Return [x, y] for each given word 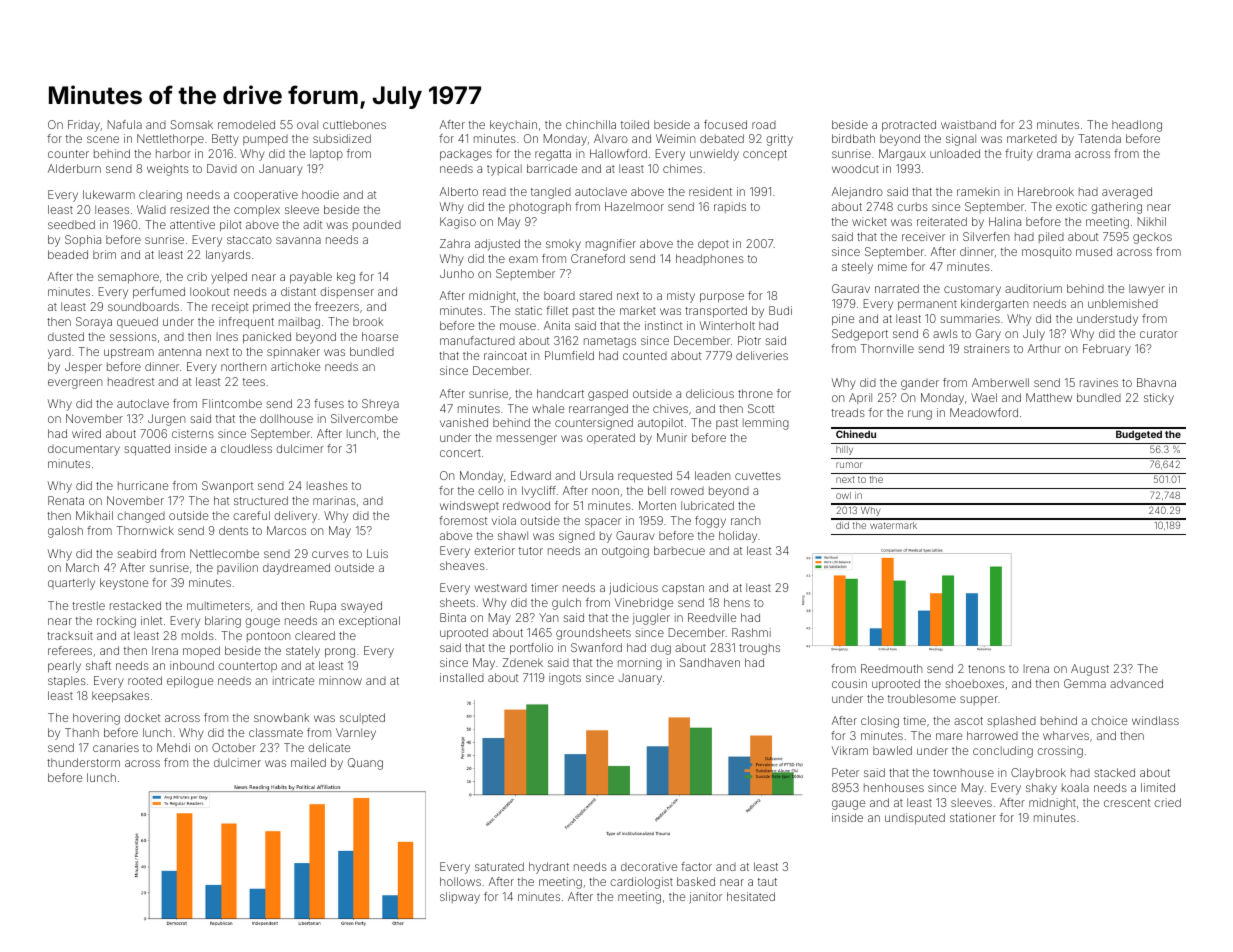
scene [103, 139]
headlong [1137, 126]
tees [254, 382]
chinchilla [591, 124]
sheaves [462, 565]
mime [892, 266]
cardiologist [641, 883]
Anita [557, 325]
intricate [293, 680]
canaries [116, 747]
